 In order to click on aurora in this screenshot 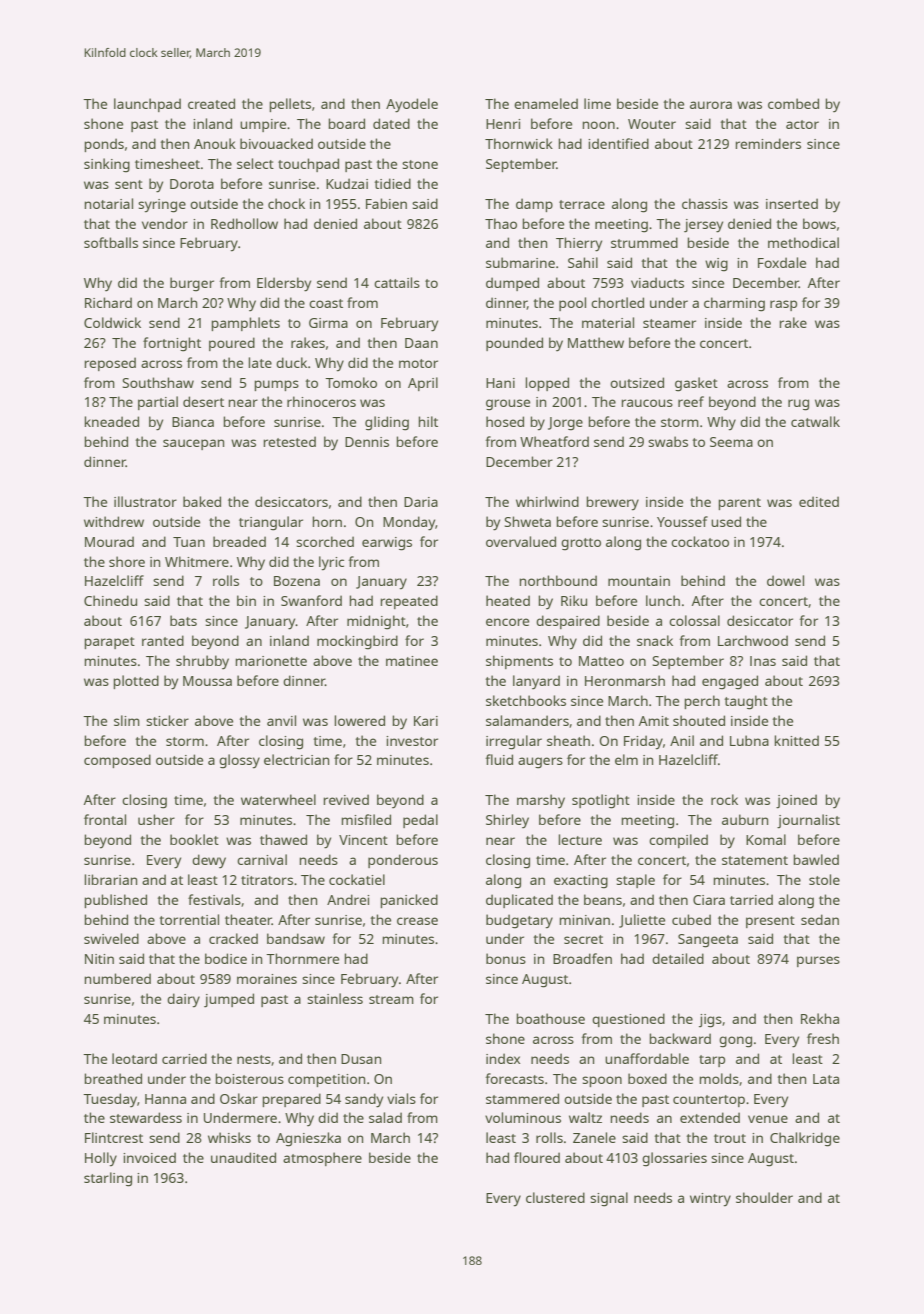, I will do `click(711, 105)`.
